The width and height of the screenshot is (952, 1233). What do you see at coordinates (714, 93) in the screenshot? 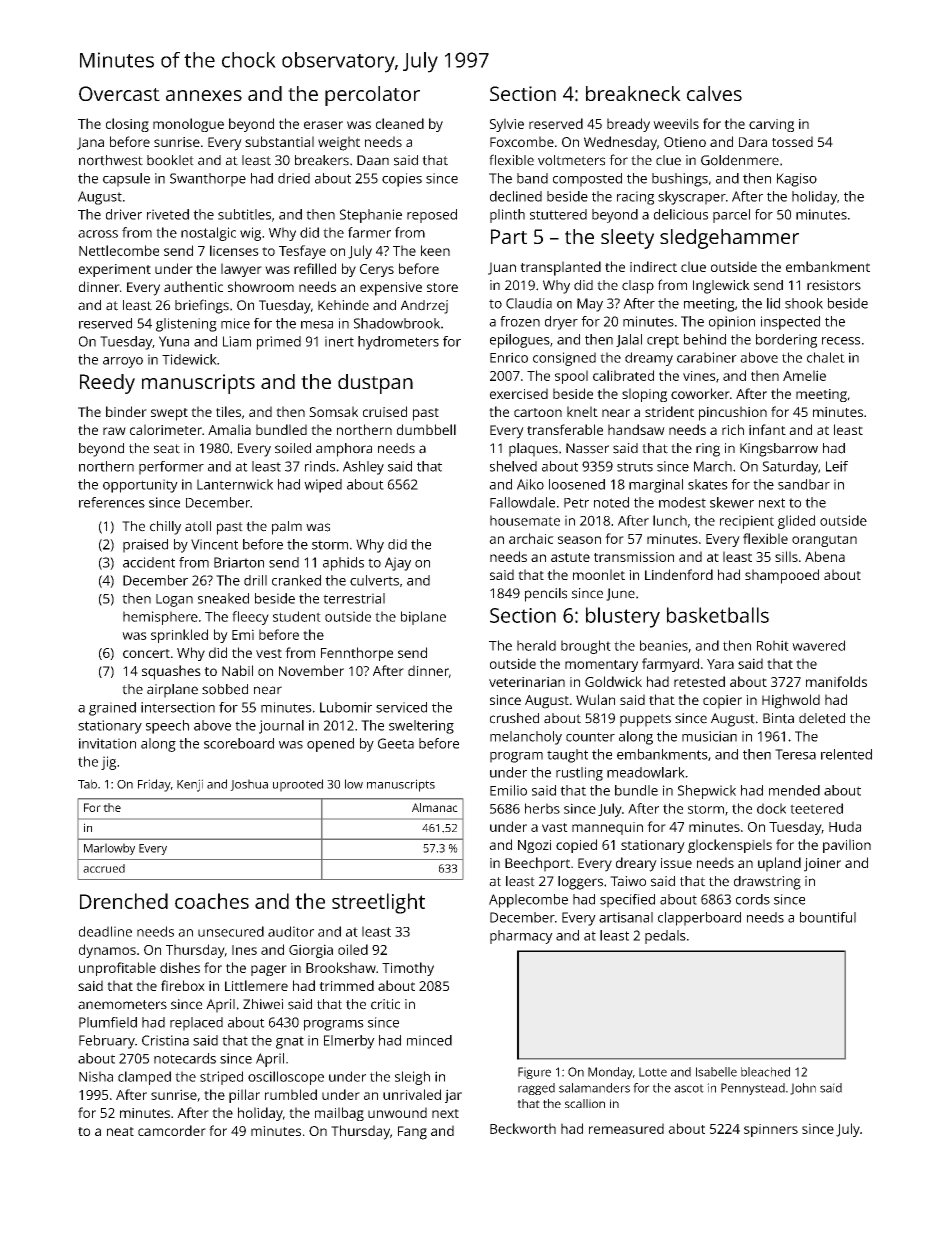
I see `calves` at bounding box center [714, 93].
